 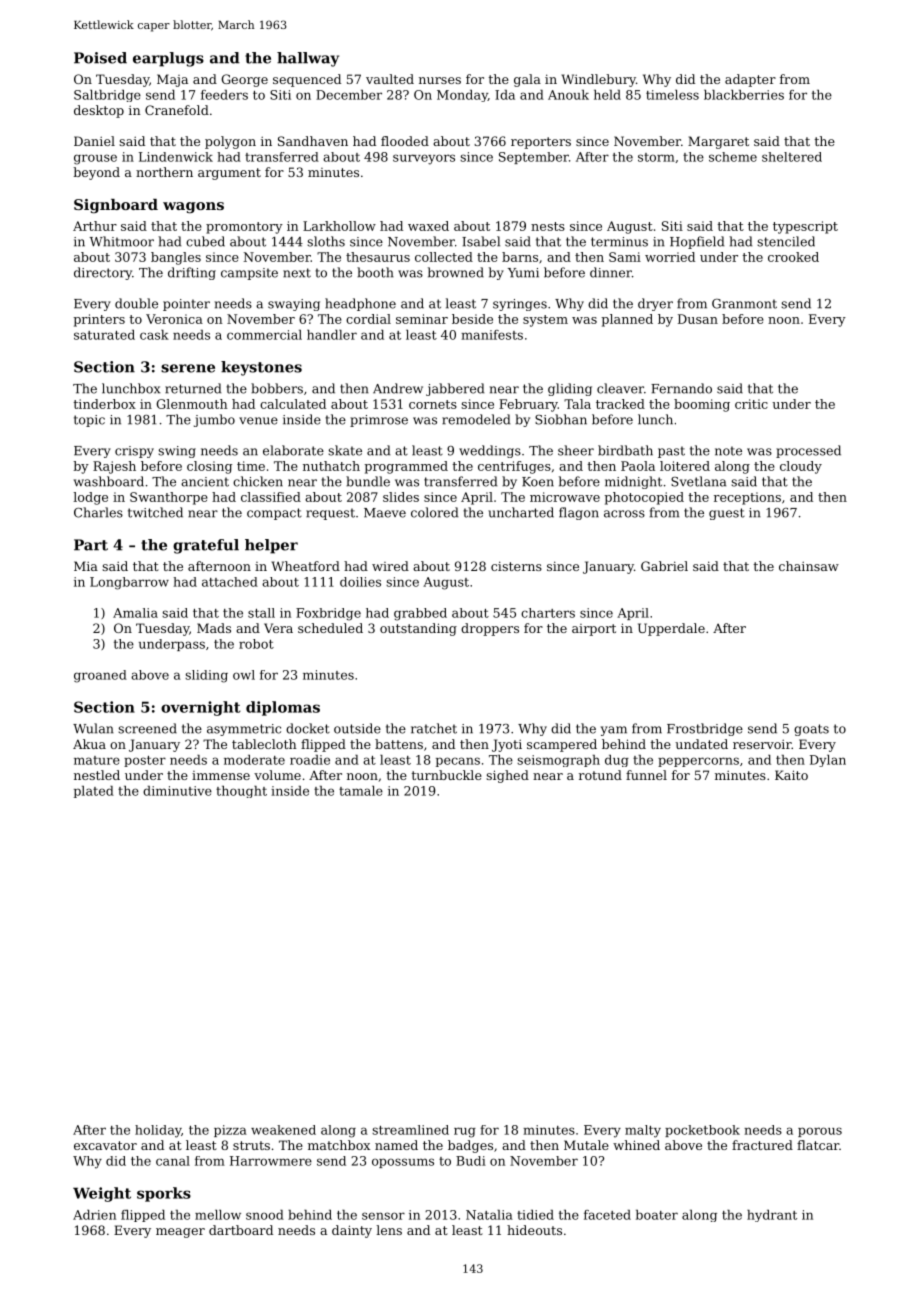 What do you see at coordinates (389, 1230) in the screenshot?
I see `lens` at bounding box center [389, 1230].
